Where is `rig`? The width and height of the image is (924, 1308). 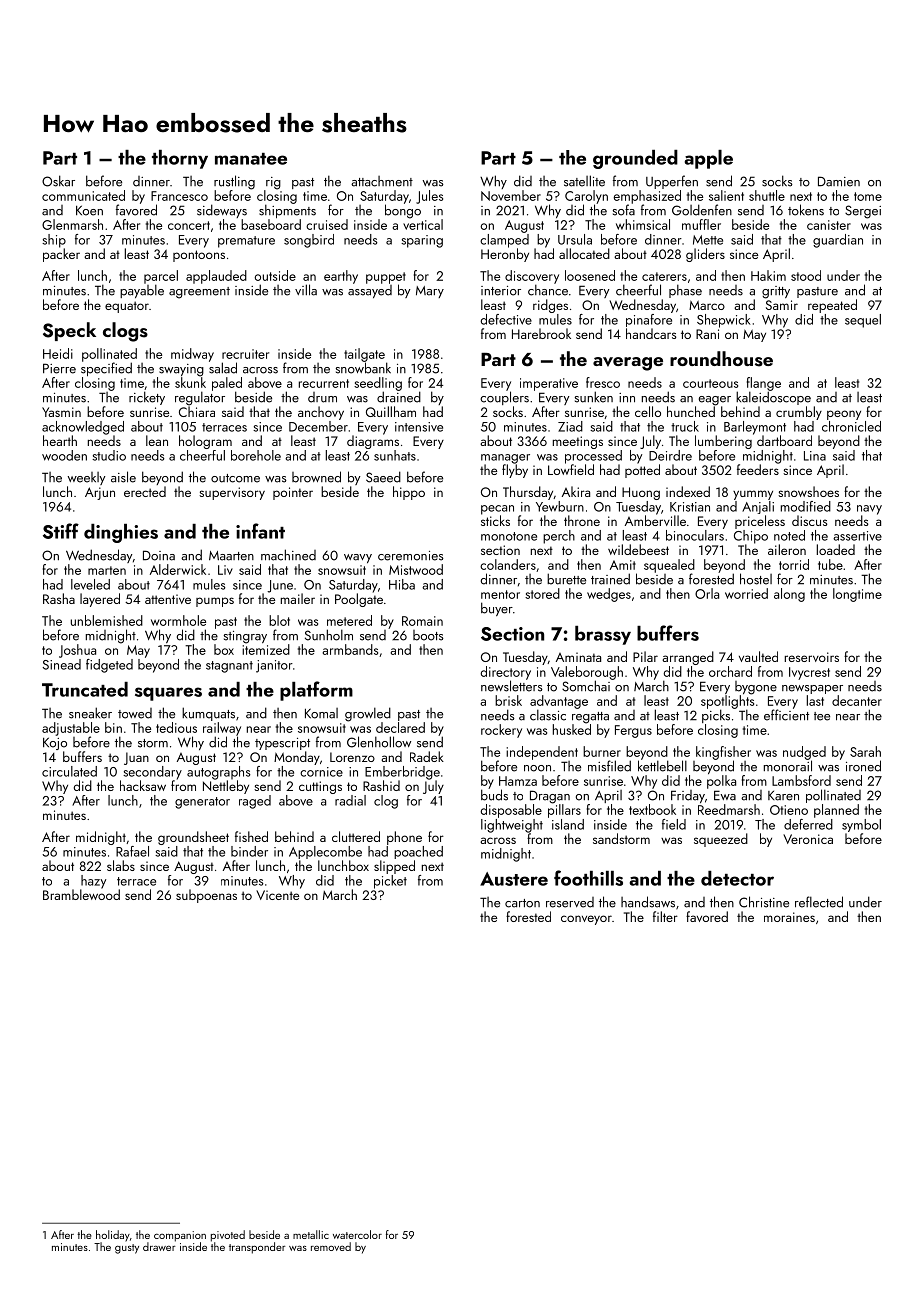 rig is located at coordinates (273, 183).
